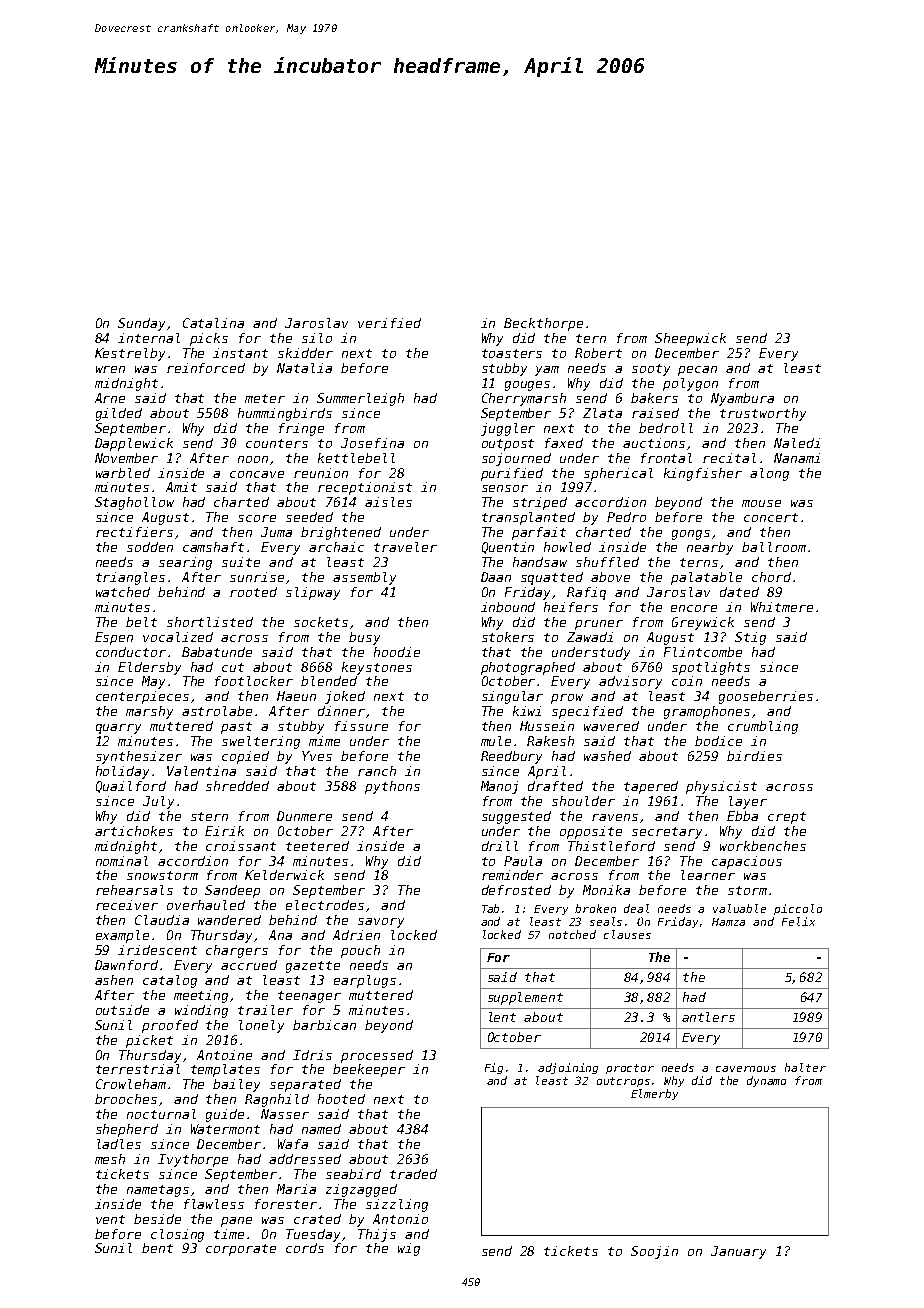  I want to click on pouch, so click(360, 951).
